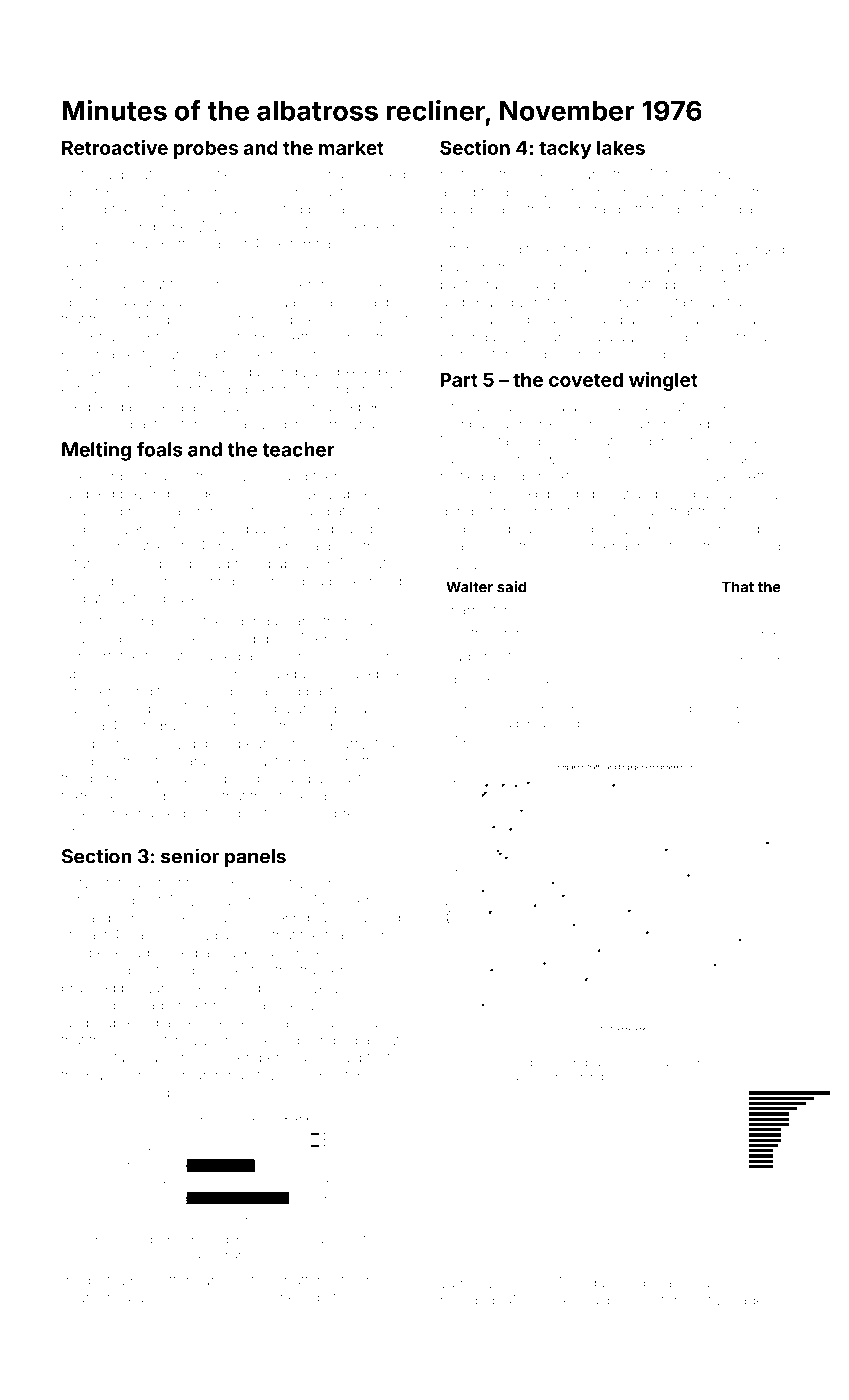  Describe the element at coordinates (654, 493) in the screenshot. I see `wandered` at that location.
